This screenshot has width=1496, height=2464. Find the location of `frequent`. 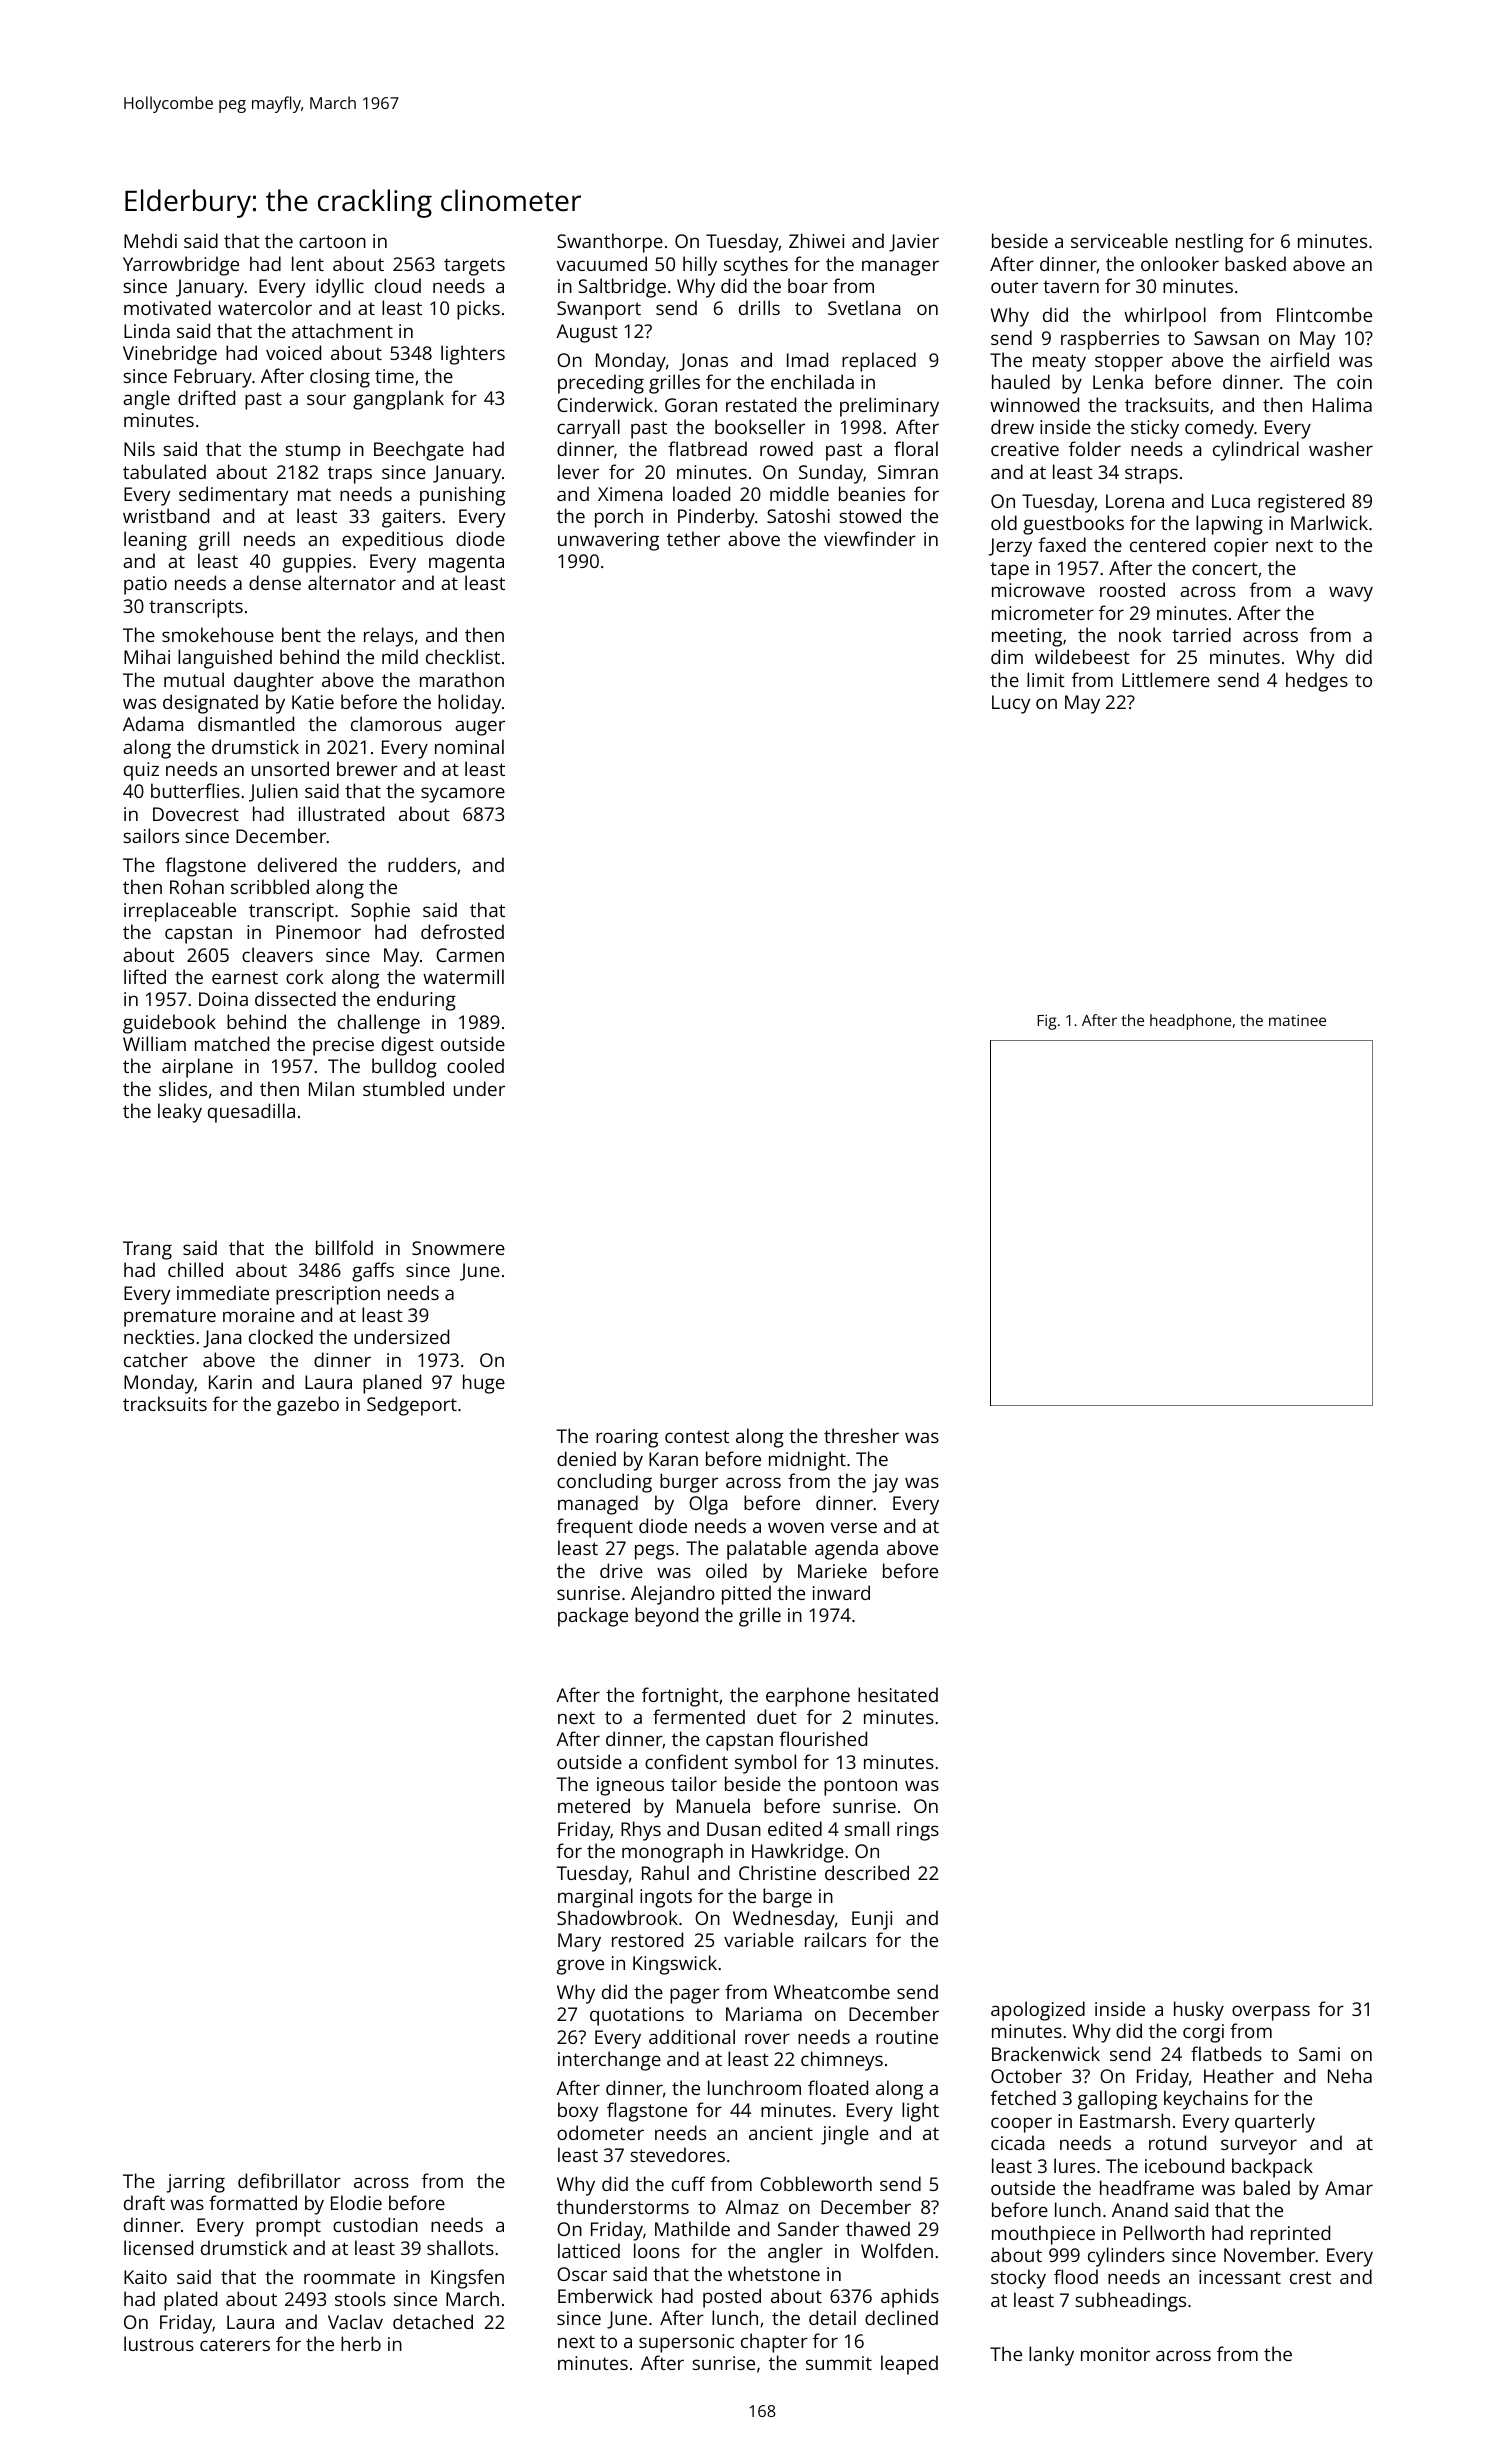

frequent is located at coordinates (595, 1528).
